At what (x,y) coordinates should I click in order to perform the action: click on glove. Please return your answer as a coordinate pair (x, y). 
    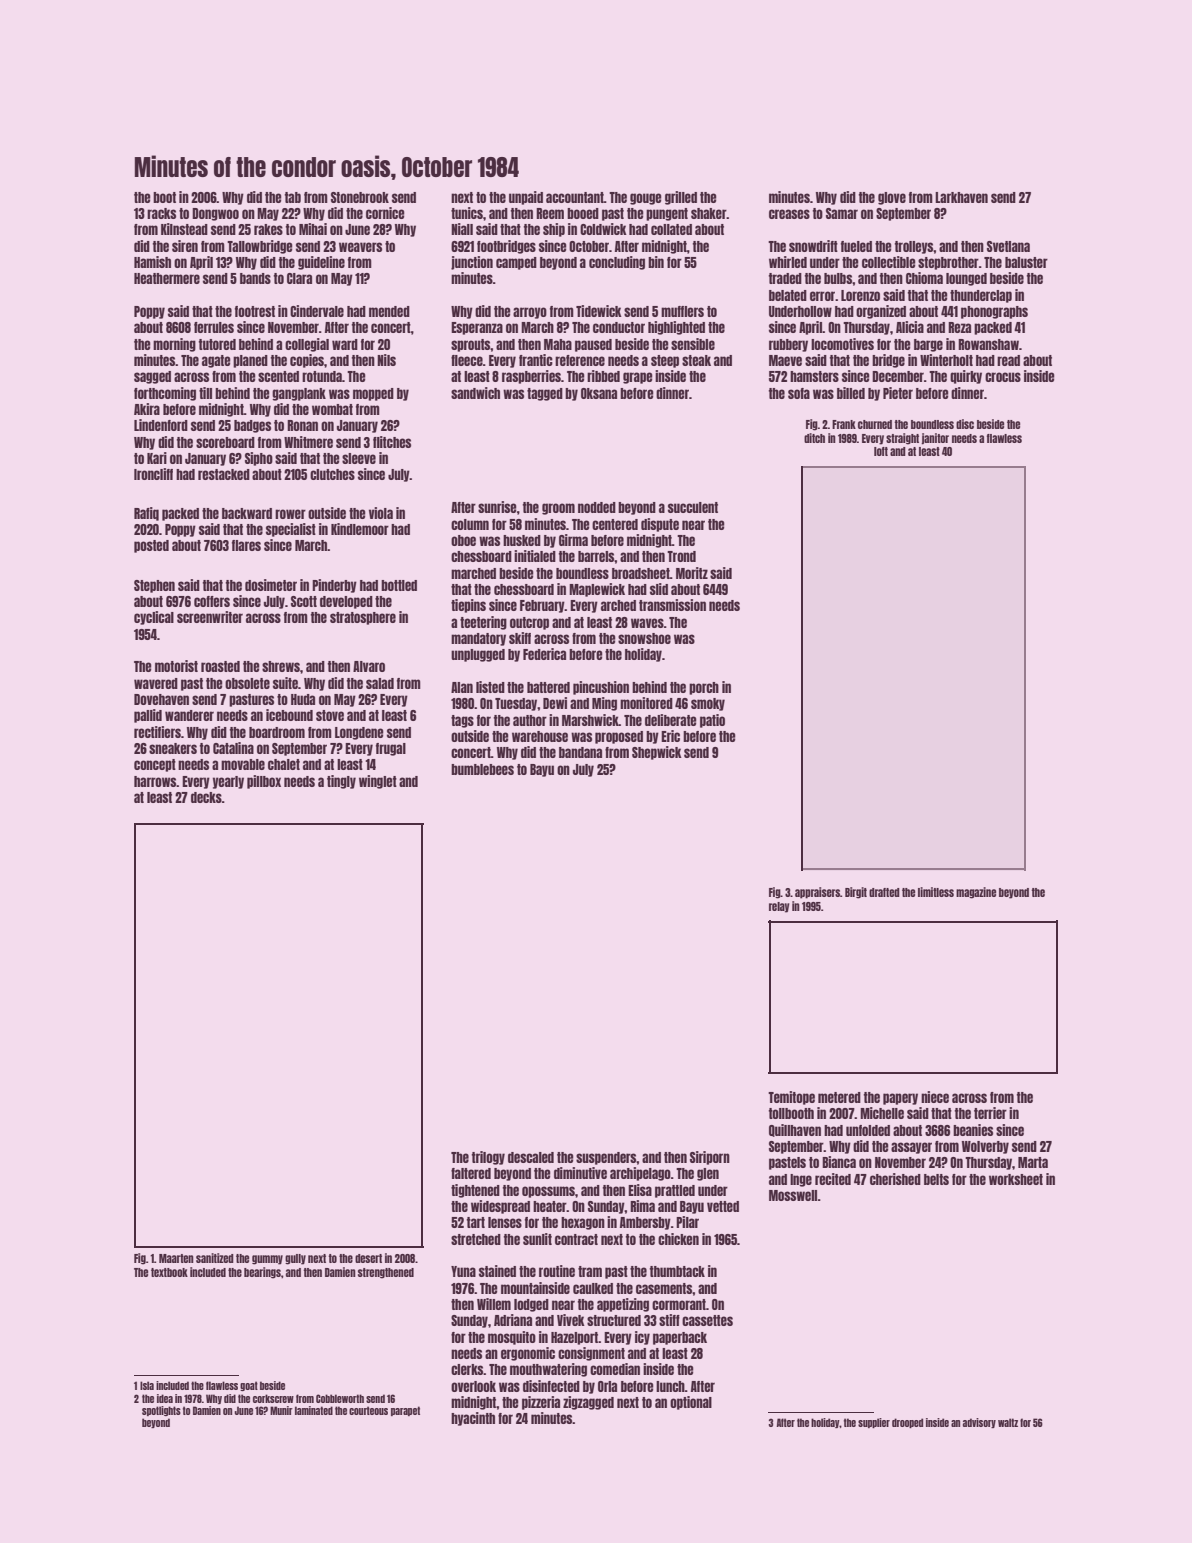
    Looking at the image, I should click on (892, 198).
